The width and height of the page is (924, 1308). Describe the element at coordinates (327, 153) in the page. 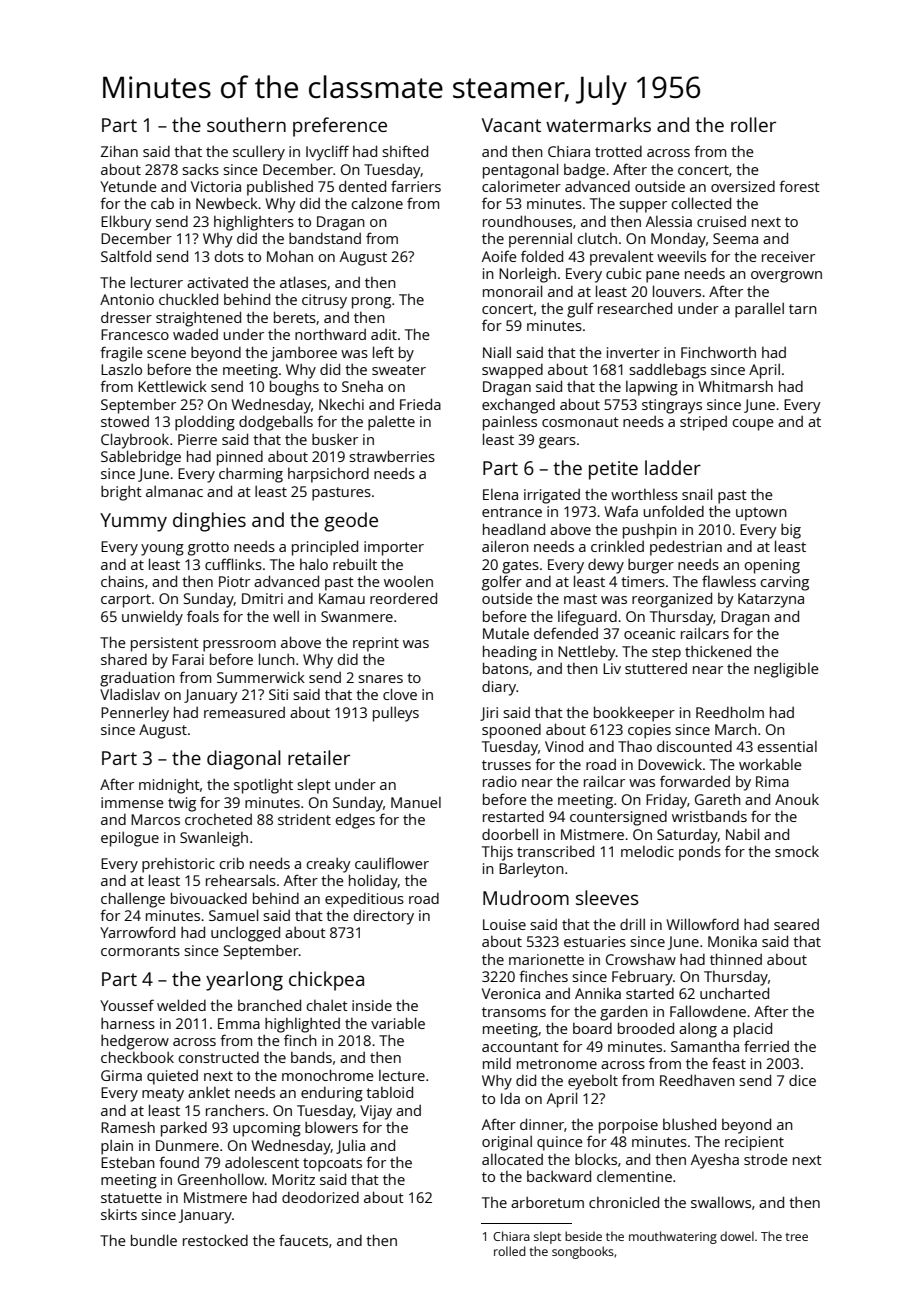

I see `Ivycliff` at that location.
